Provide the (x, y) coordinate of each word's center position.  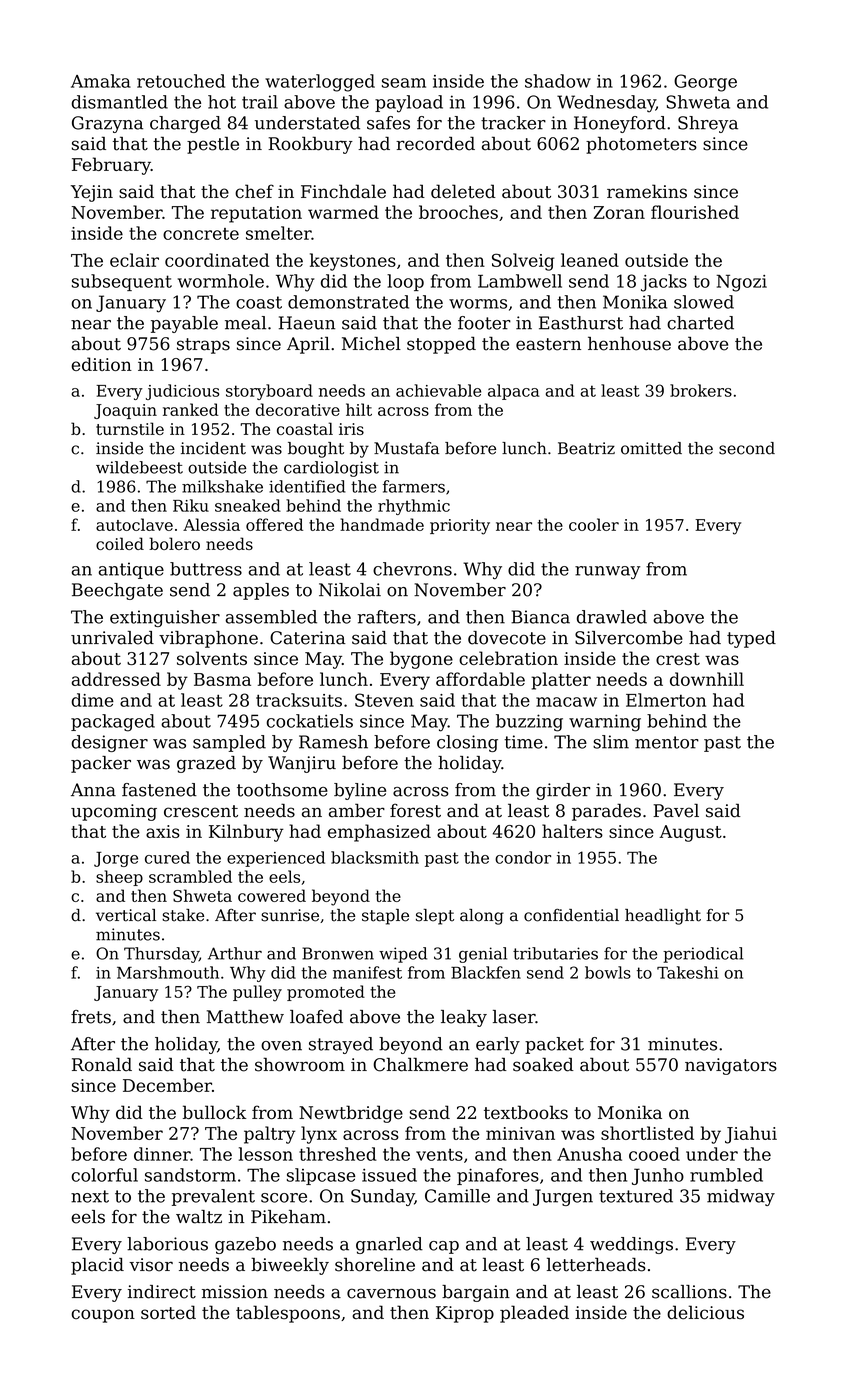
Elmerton (666, 700)
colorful (105, 1175)
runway (607, 572)
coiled (120, 543)
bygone (421, 660)
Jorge (116, 859)
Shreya (708, 124)
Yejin (92, 193)
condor (523, 857)
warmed (343, 212)
